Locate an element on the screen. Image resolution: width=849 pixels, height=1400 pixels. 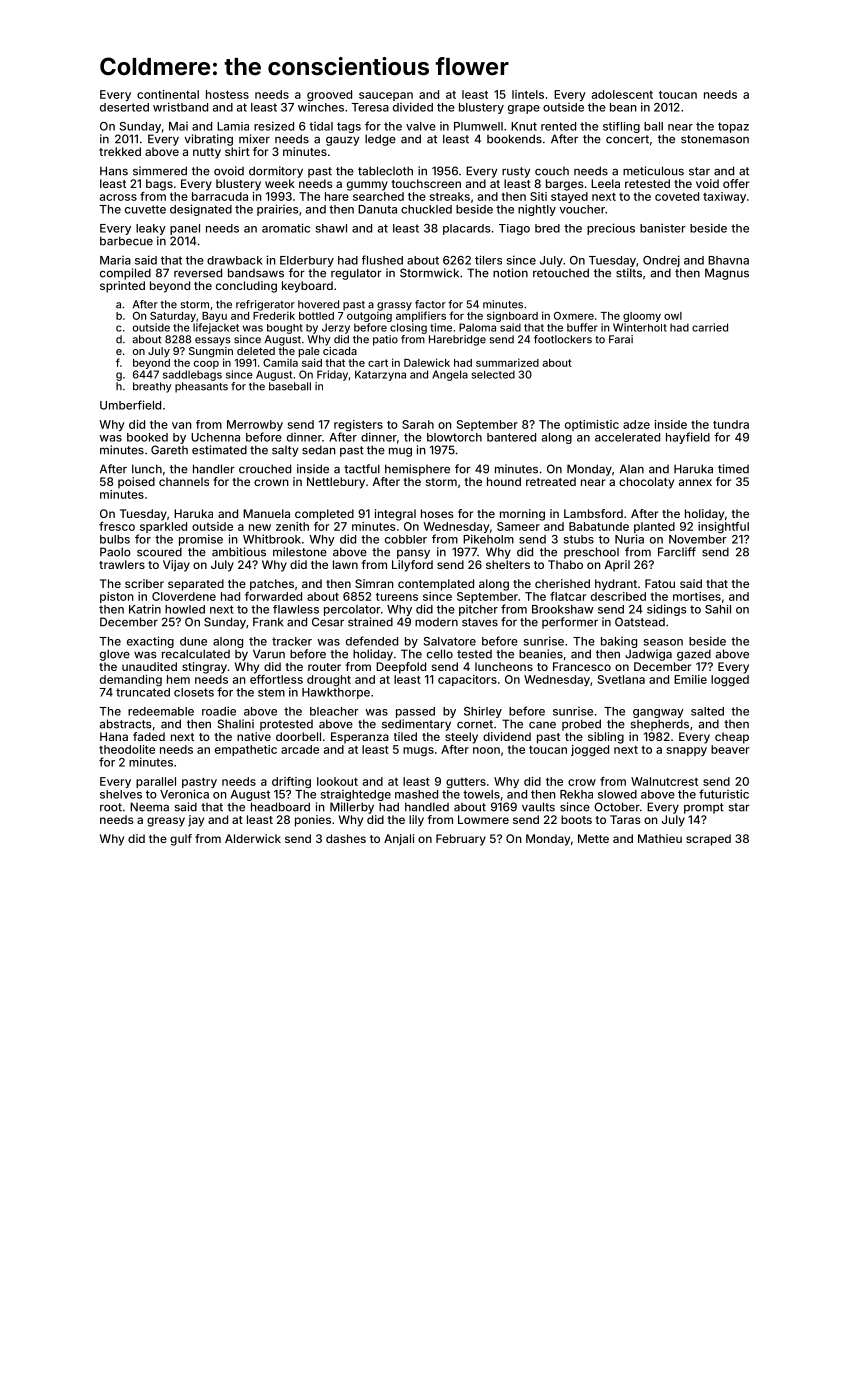
sidings is located at coordinates (667, 610).
